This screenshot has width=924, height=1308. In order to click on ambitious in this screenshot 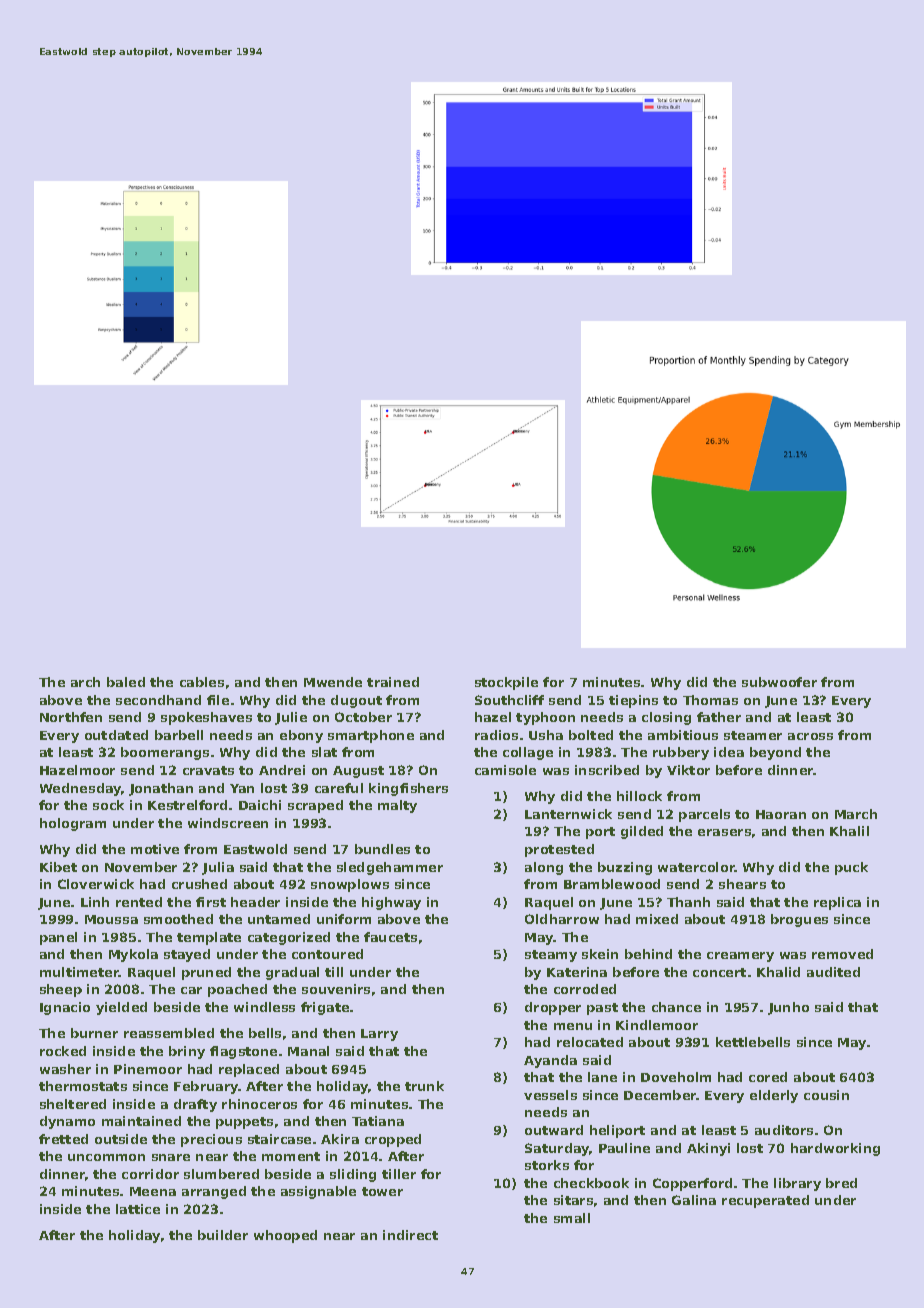, I will do `click(683, 735)`.
